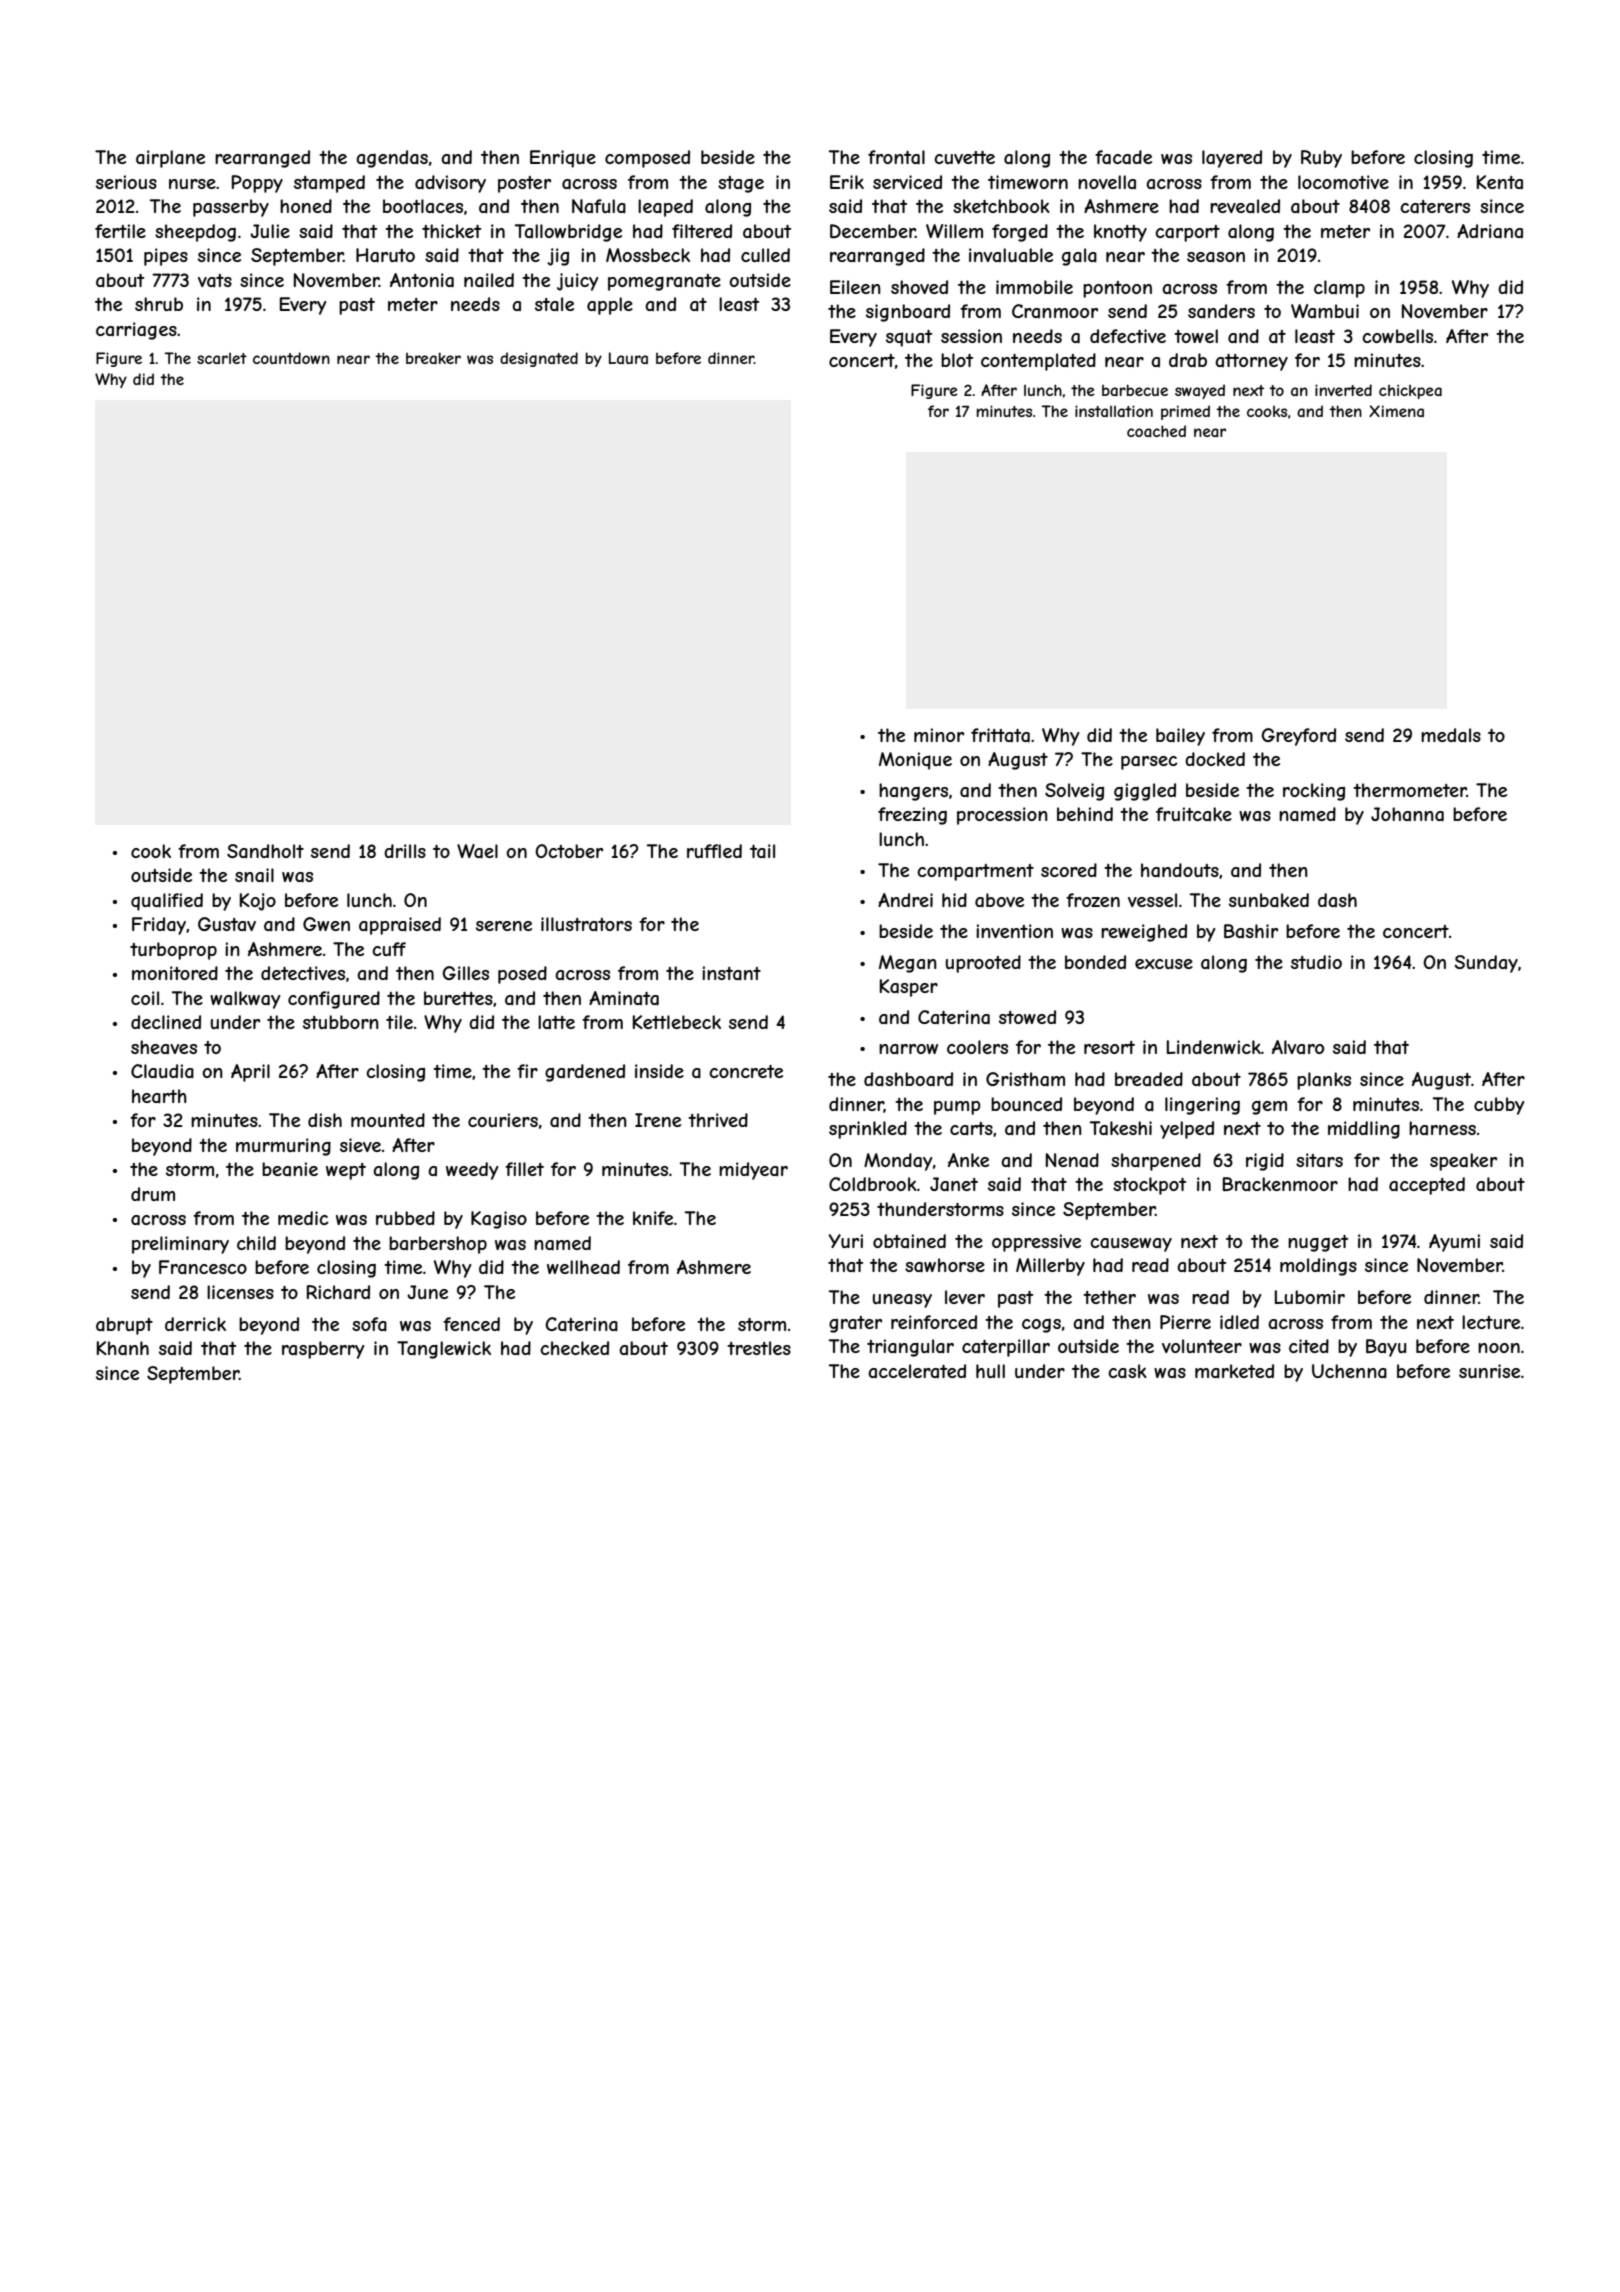 This screenshot has width=1620, height=2292. I want to click on Kojo, so click(258, 902).
